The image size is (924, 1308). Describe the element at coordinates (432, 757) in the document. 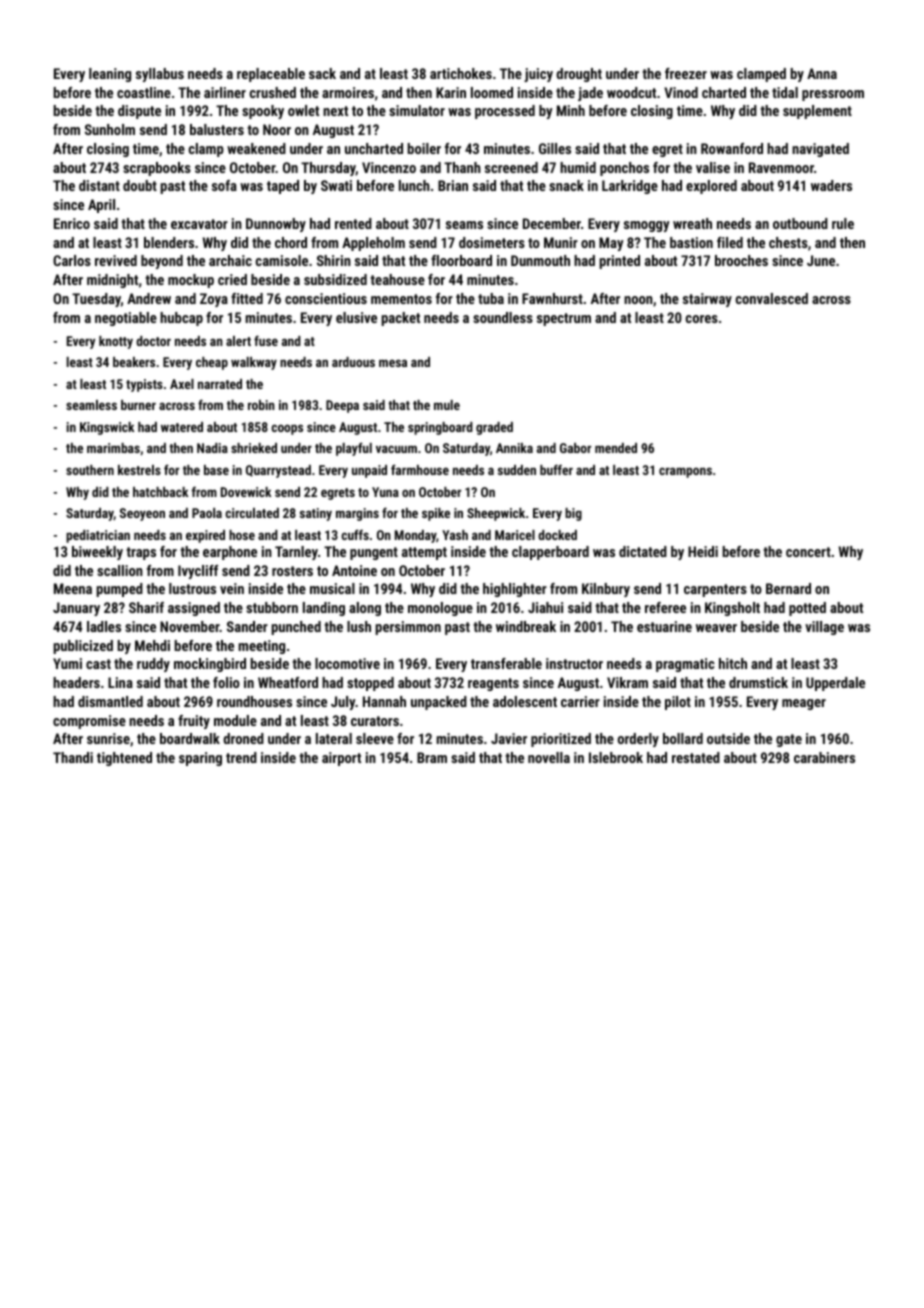

I see `Bram` at that location.
